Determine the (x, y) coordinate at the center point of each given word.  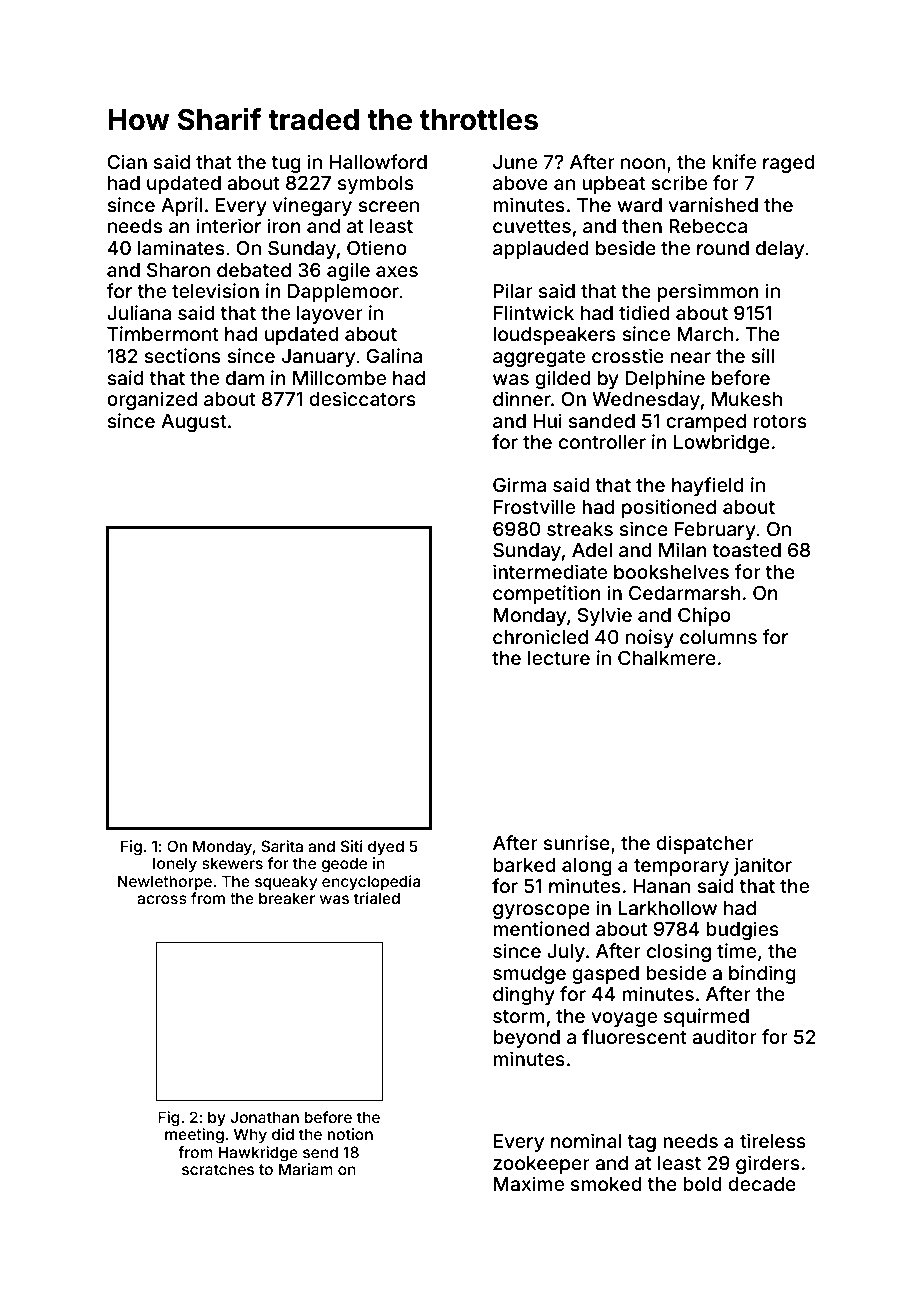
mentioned (541, 928)
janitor (763, 866)
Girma (519, 484)
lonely (175, 865)
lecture (559, 658)
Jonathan (264, 1117)
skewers (232, 863)
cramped (706, 423)
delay (780, 250)
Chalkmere (667, 658)
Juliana (139, 312)
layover (330, 315)
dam (245, 378)
